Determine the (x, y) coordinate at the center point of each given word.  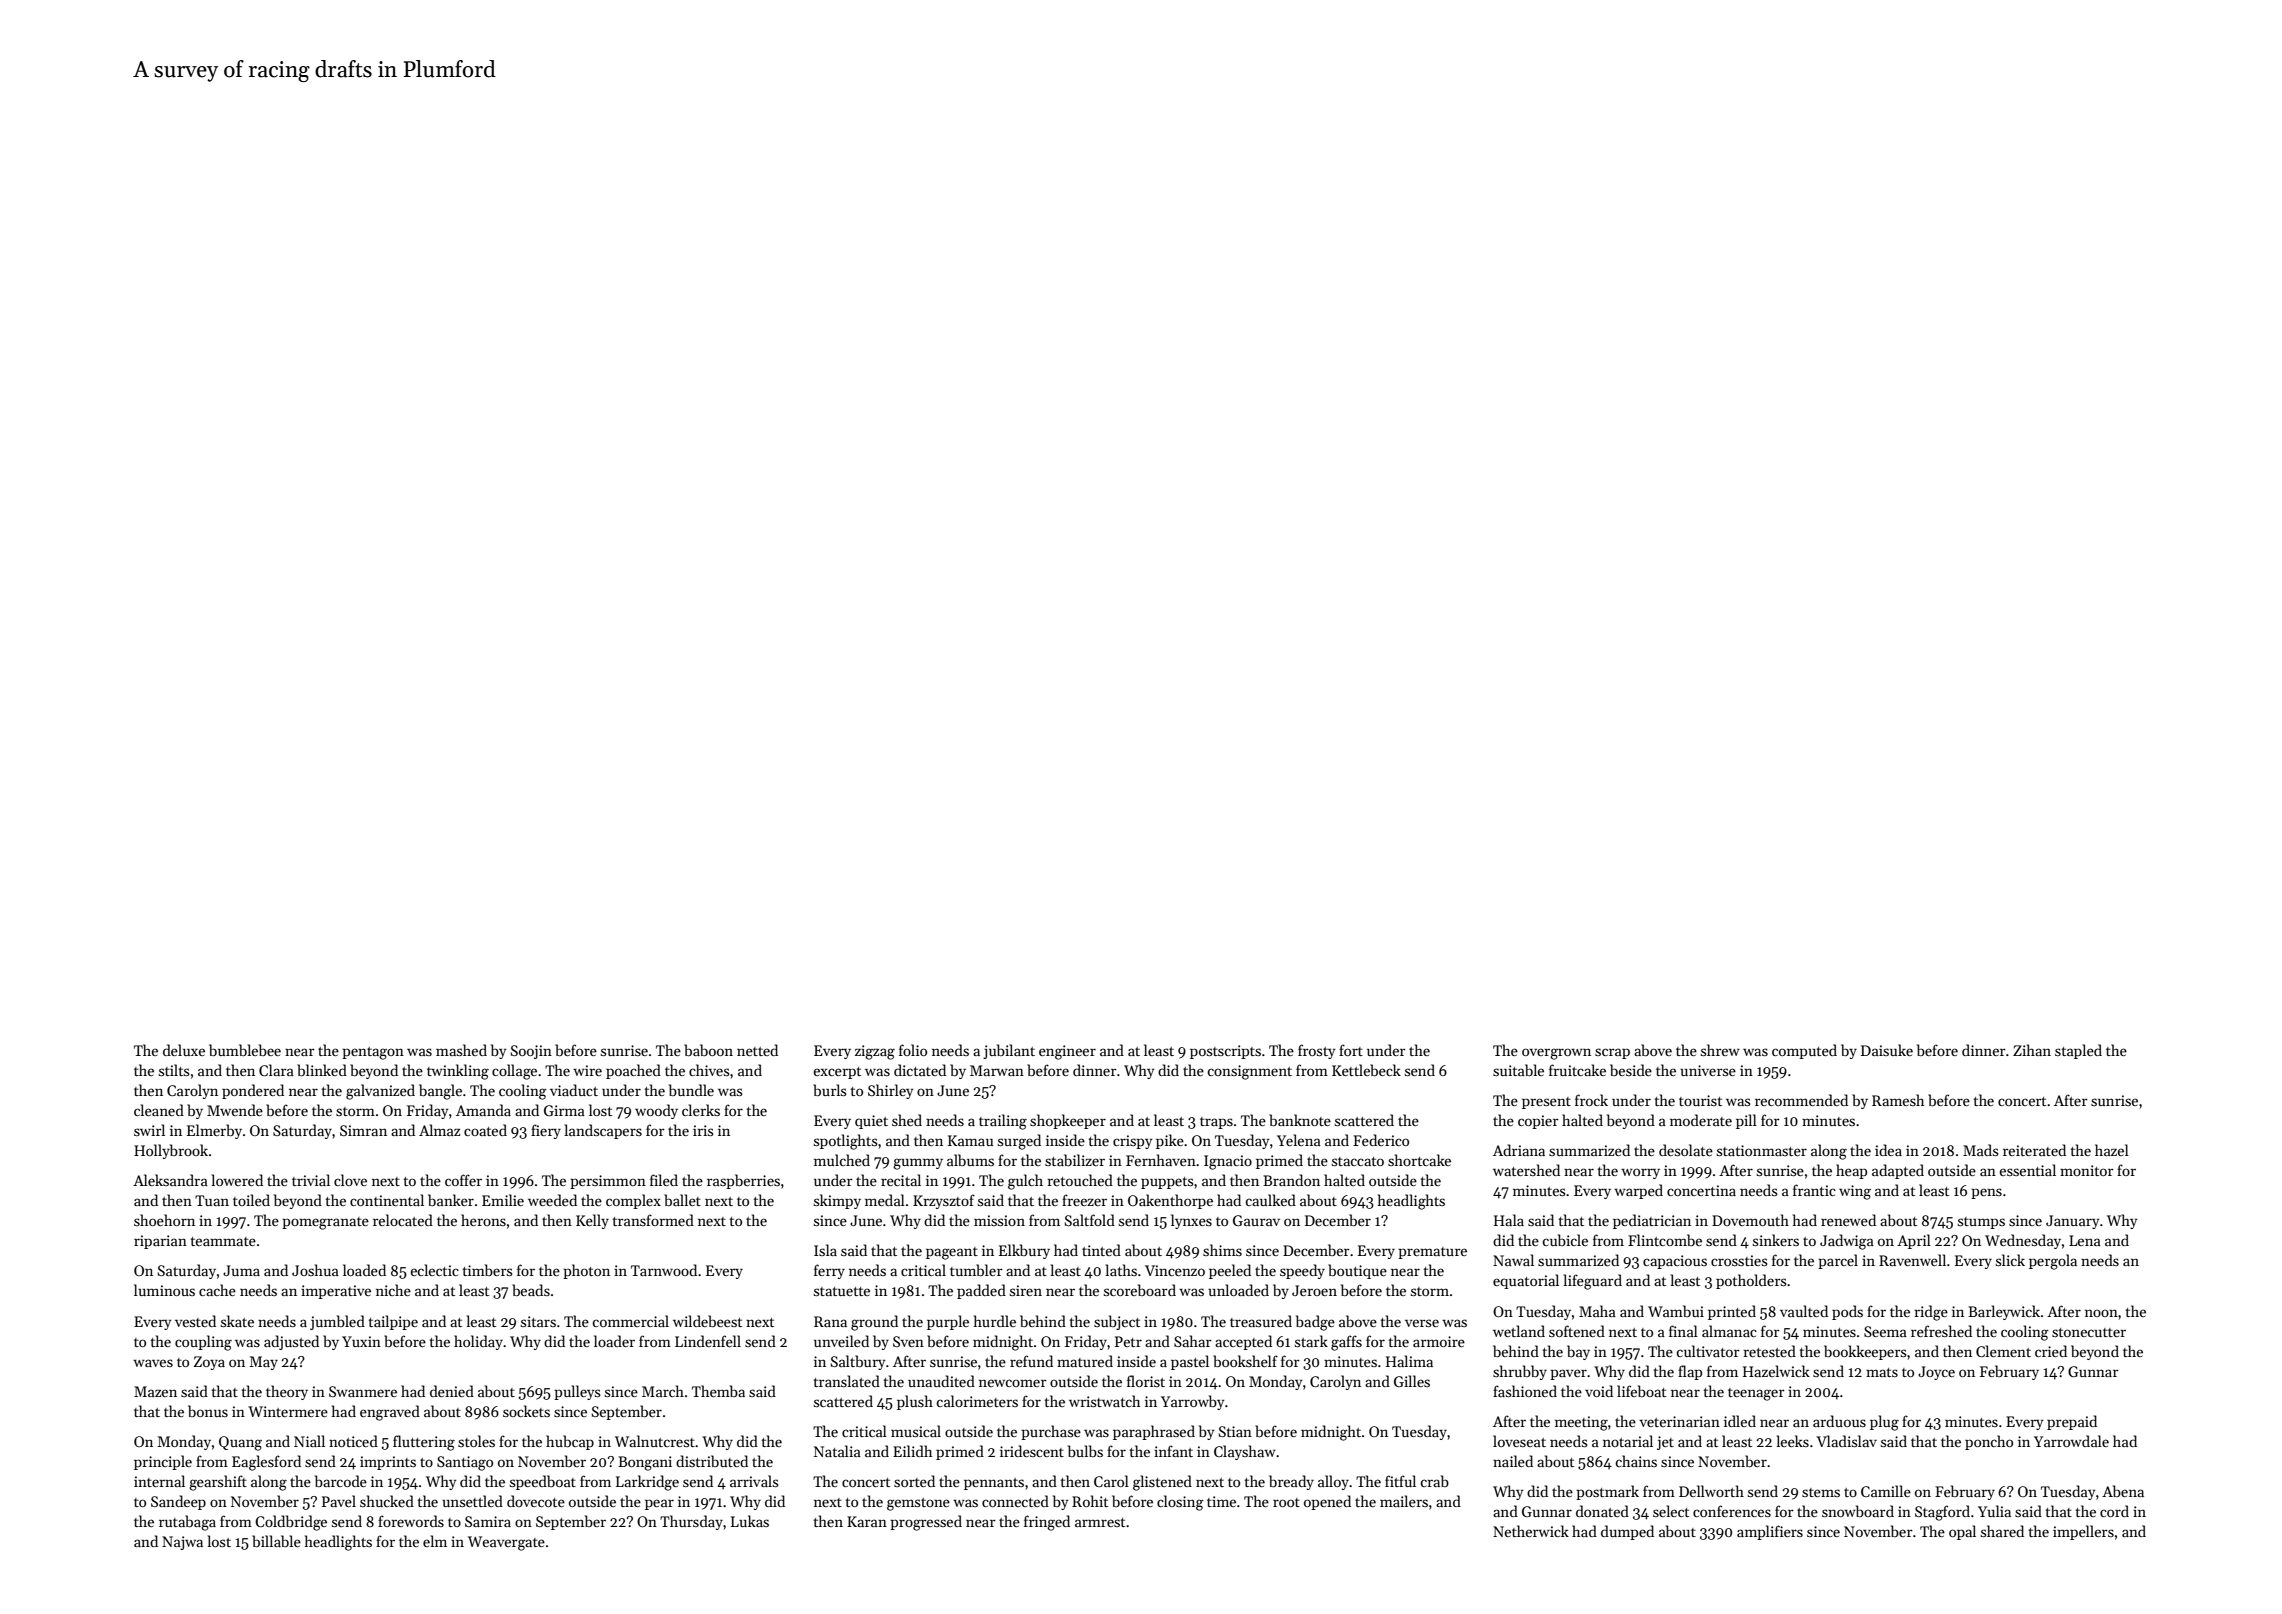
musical (916, 1431)
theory (287, 1392)
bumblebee (245, 1050)
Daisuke (1887, 1050)
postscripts (1225, 1052)
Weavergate (506, 1543)
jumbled (337, 1322)
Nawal (1513, 1260)
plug (1884, 1423)
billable (276, 1541)
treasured (1261, 1321)
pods (1847, 1312)
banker (451, 1200)
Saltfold (1090, 1220)
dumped (1627, 1532)
